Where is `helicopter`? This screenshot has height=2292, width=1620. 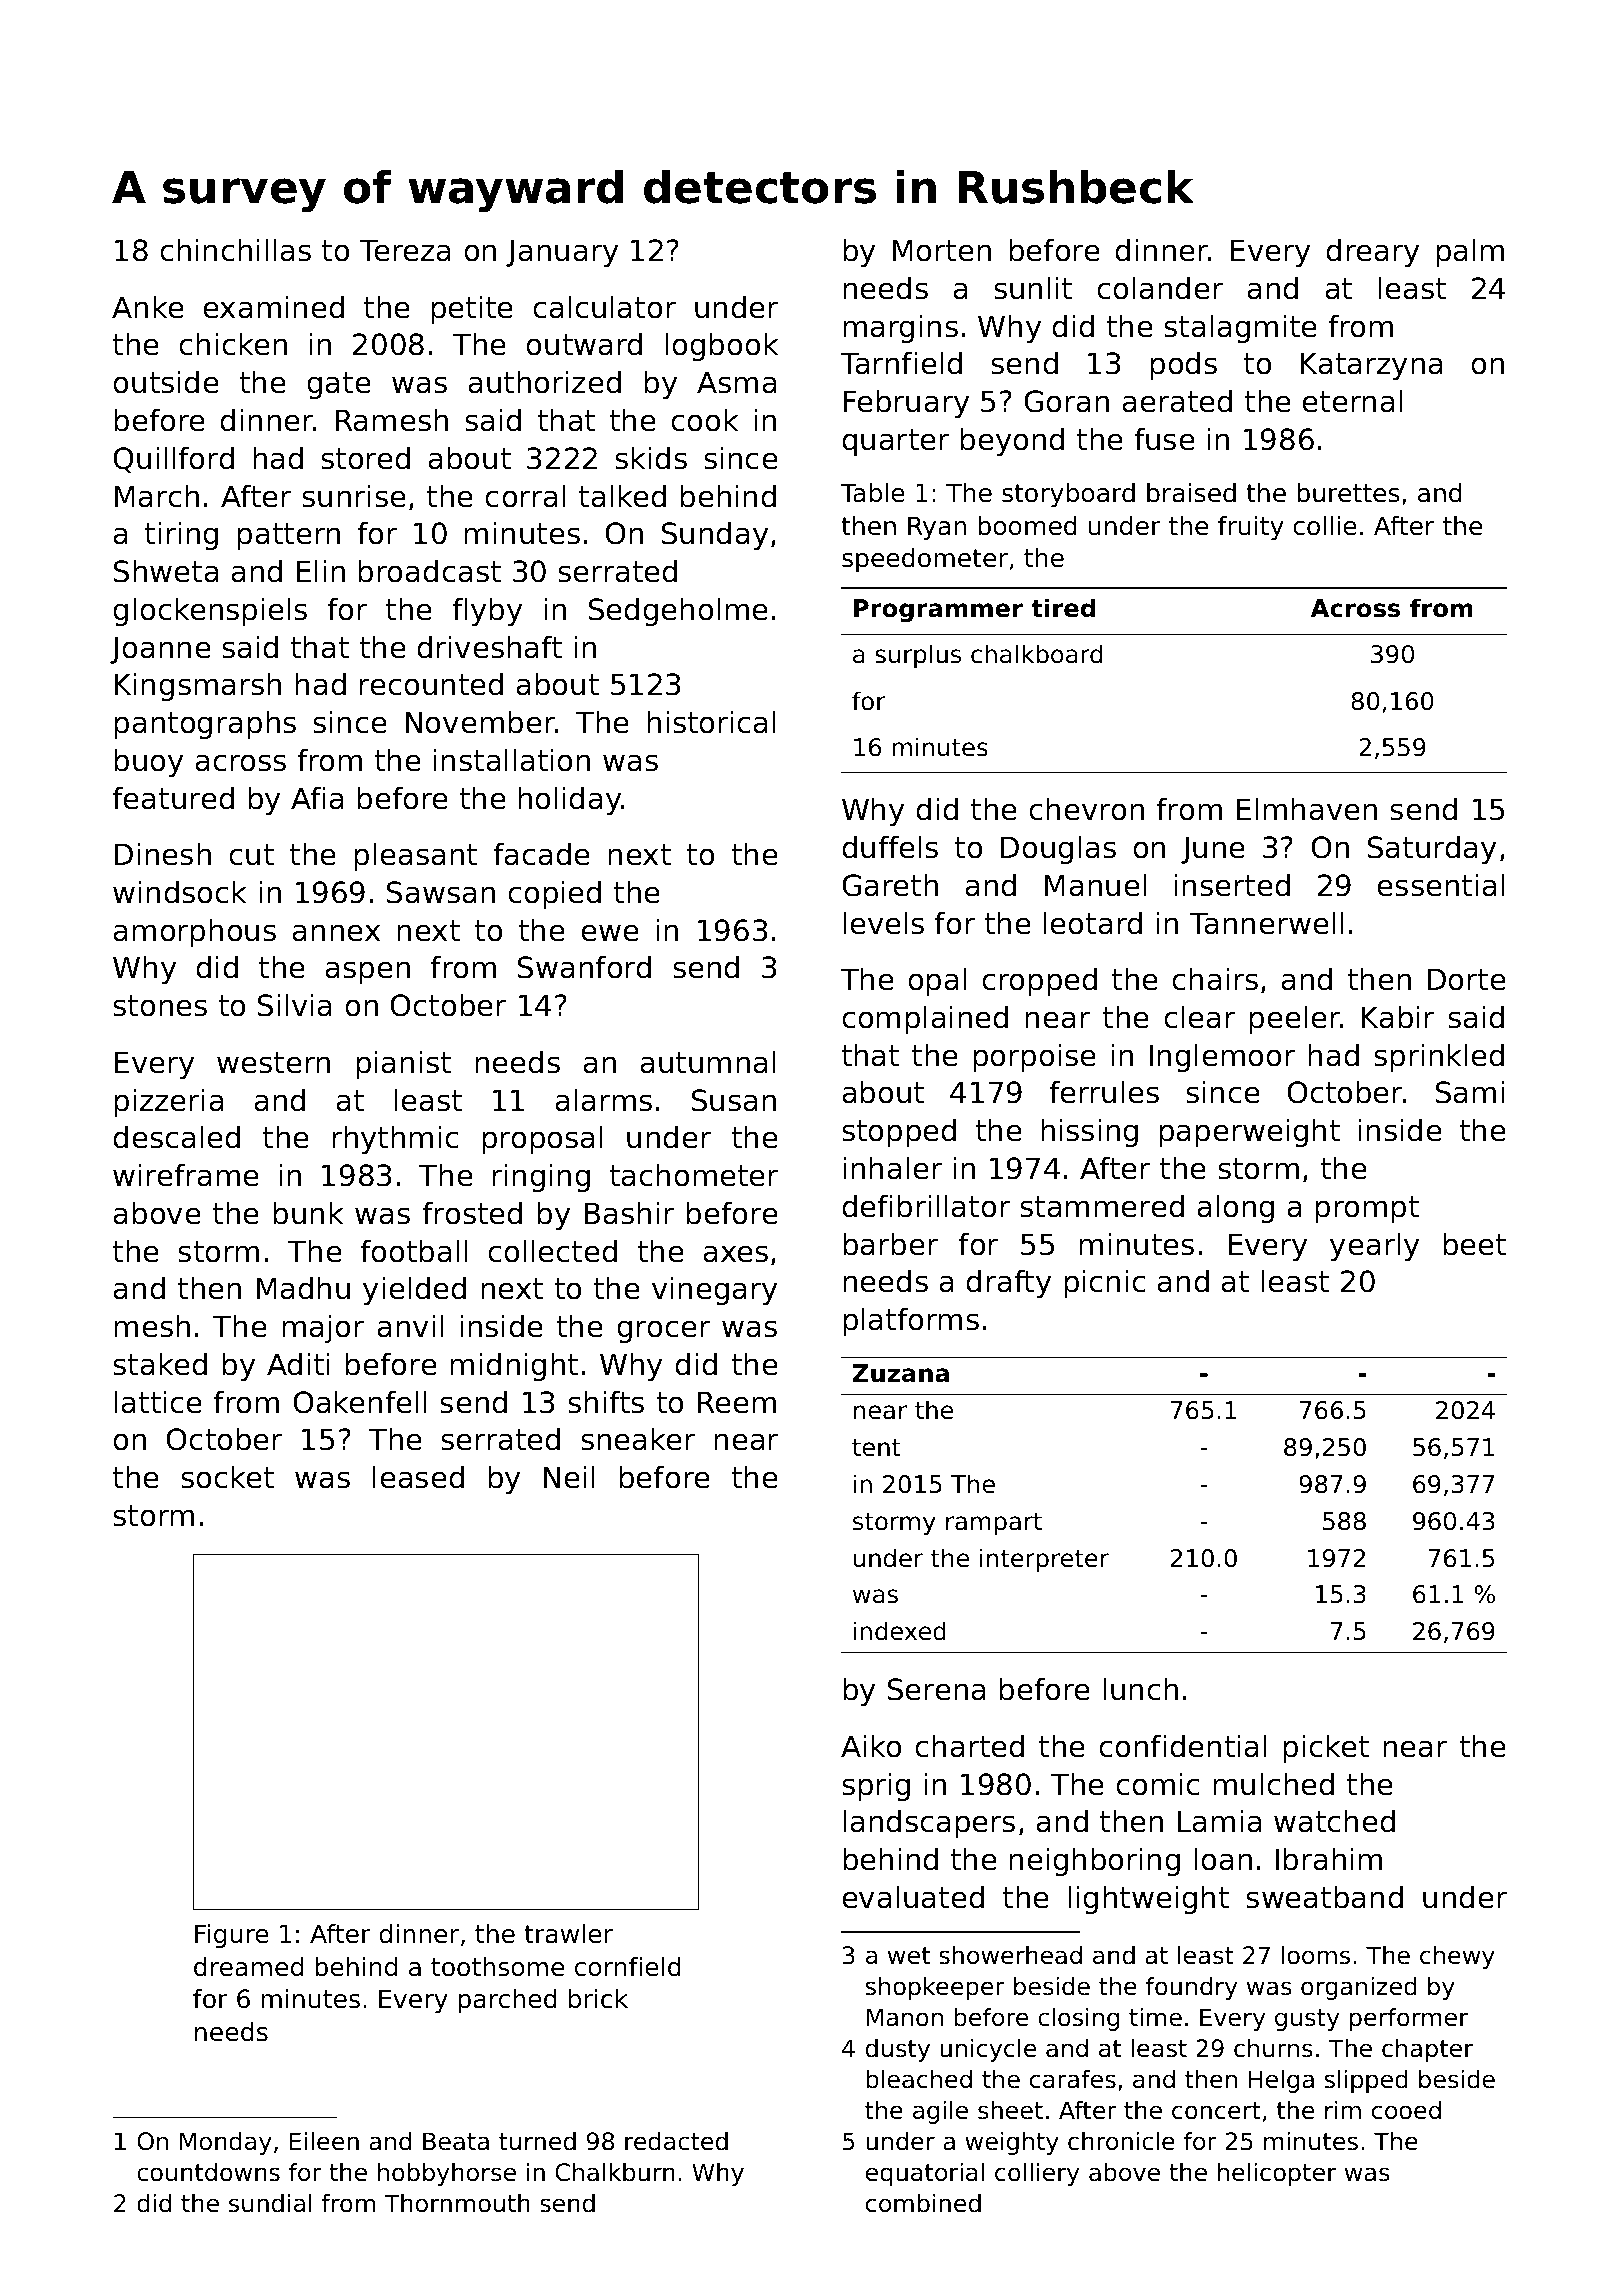
helicopter is located at coordinates (1277, 2174).
